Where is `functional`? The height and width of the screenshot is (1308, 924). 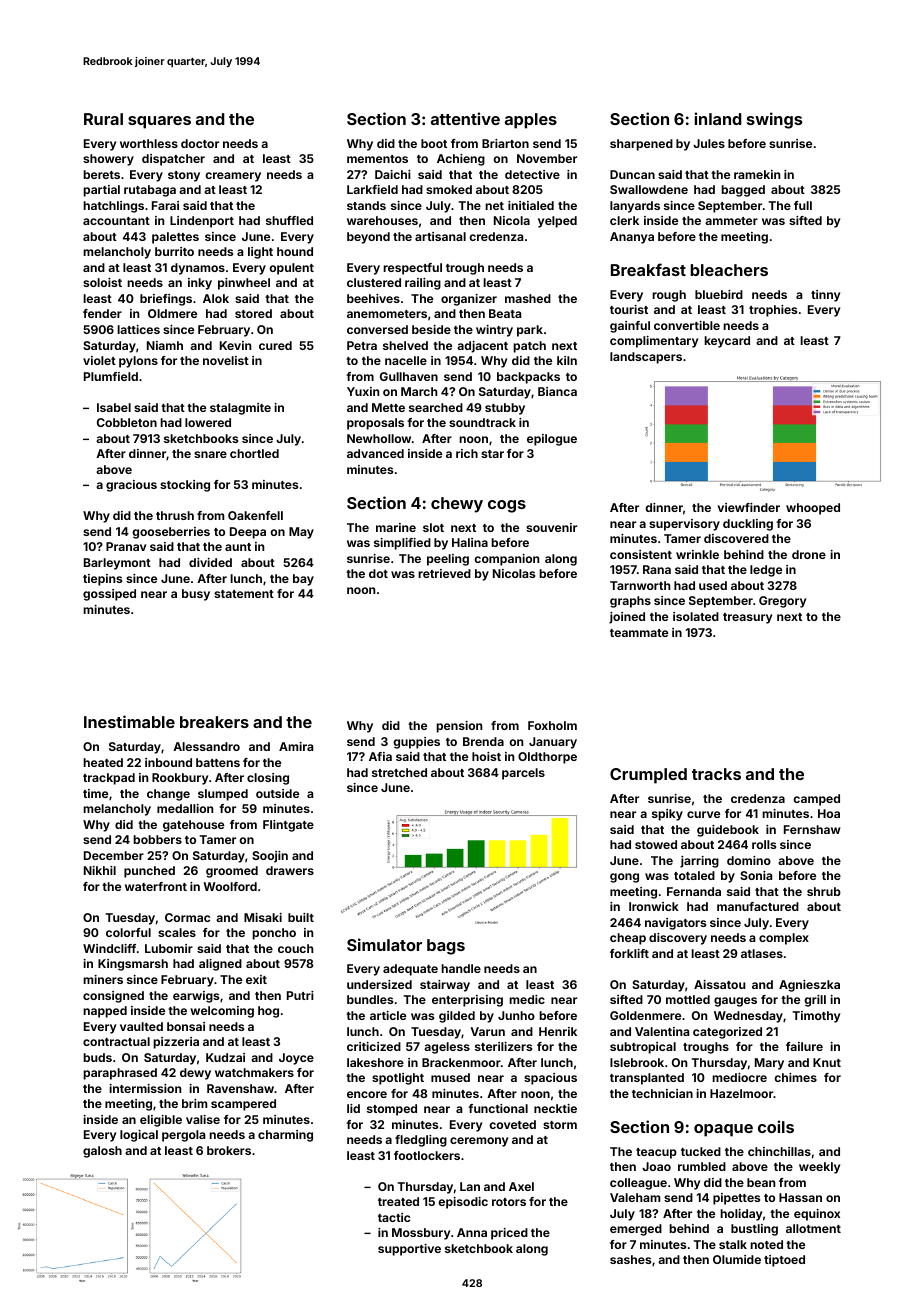
functional is located at coordinates (498, 1108).
